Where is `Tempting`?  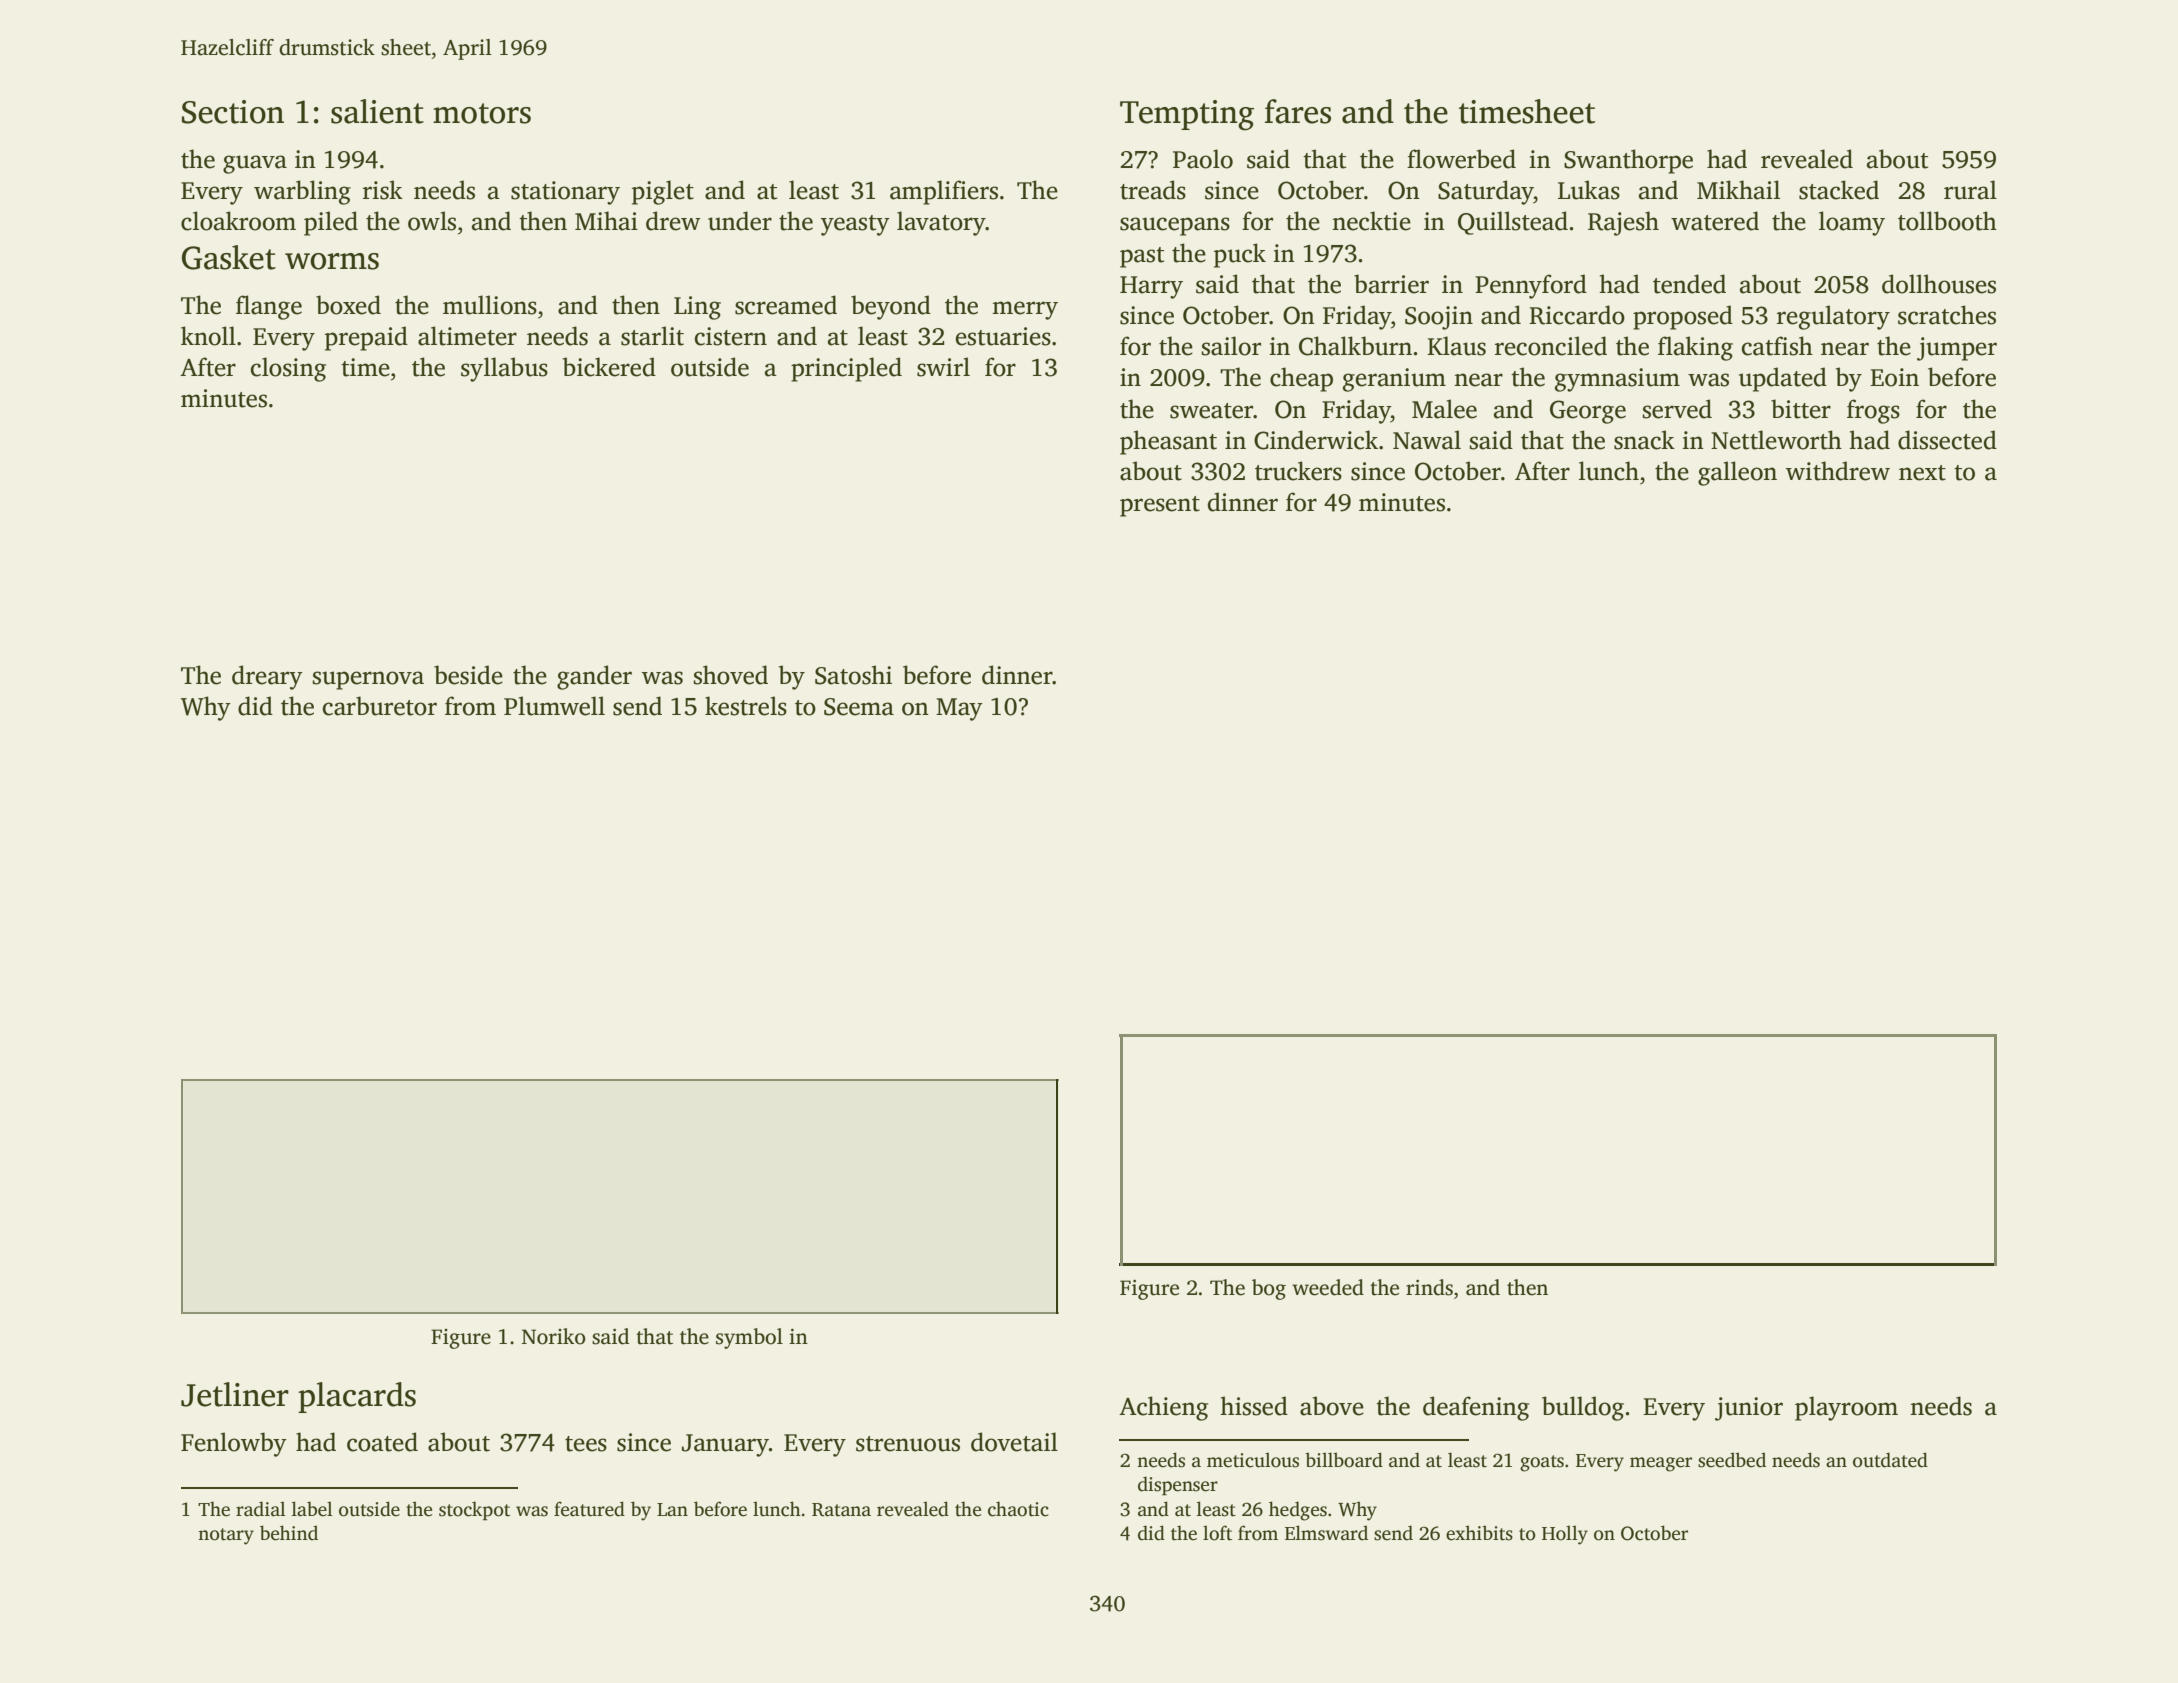 Tempting is located at coordinates (1187, 115).
